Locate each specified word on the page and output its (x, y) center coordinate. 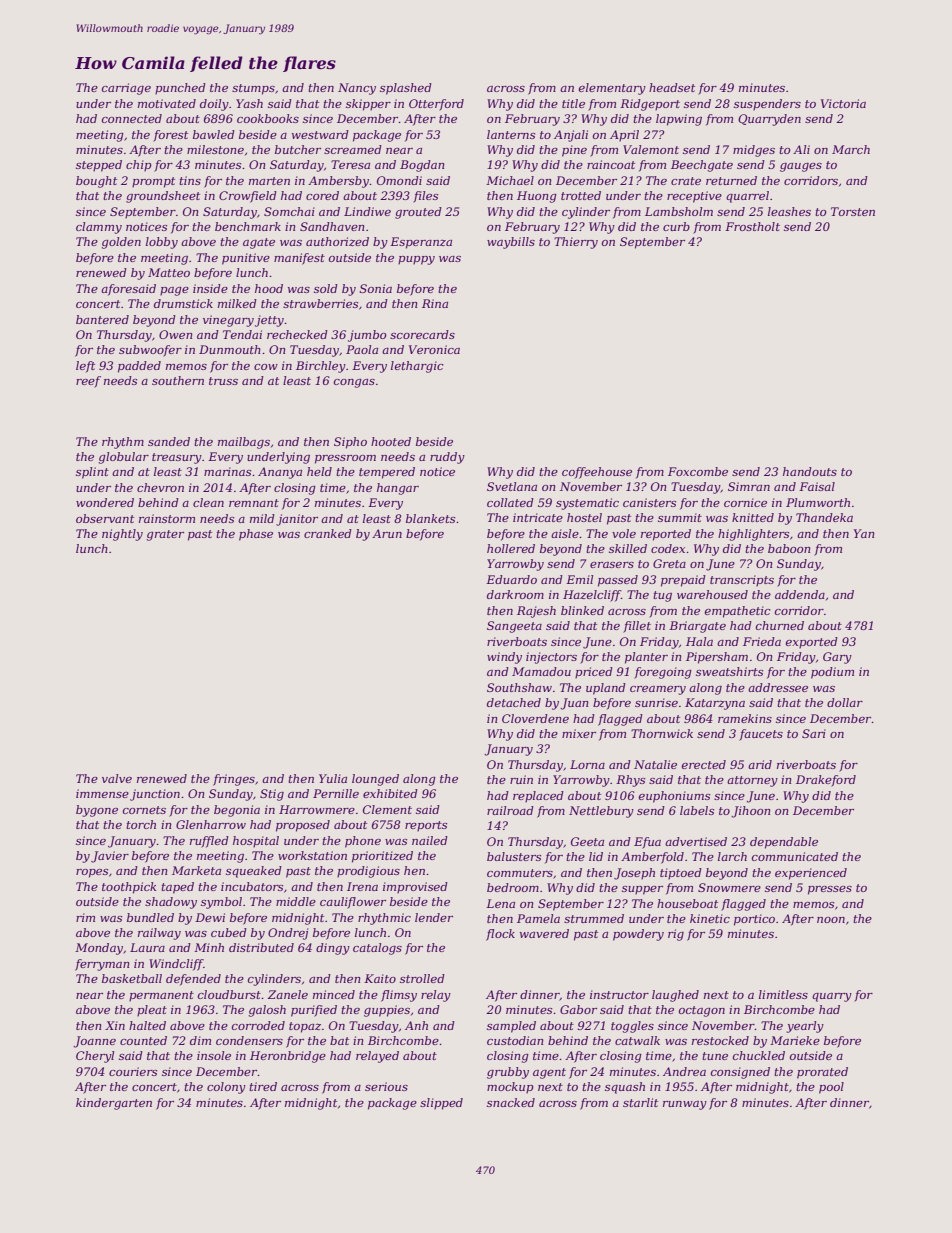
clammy (99, 228)
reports (426, 826)
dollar (845, 702)
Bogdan (422, 166)
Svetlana (512, 486)
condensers (249, 1040)
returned (731, 180)
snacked (511, 1102)
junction (155, 795)
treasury (177, 458)
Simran (749, 486)
